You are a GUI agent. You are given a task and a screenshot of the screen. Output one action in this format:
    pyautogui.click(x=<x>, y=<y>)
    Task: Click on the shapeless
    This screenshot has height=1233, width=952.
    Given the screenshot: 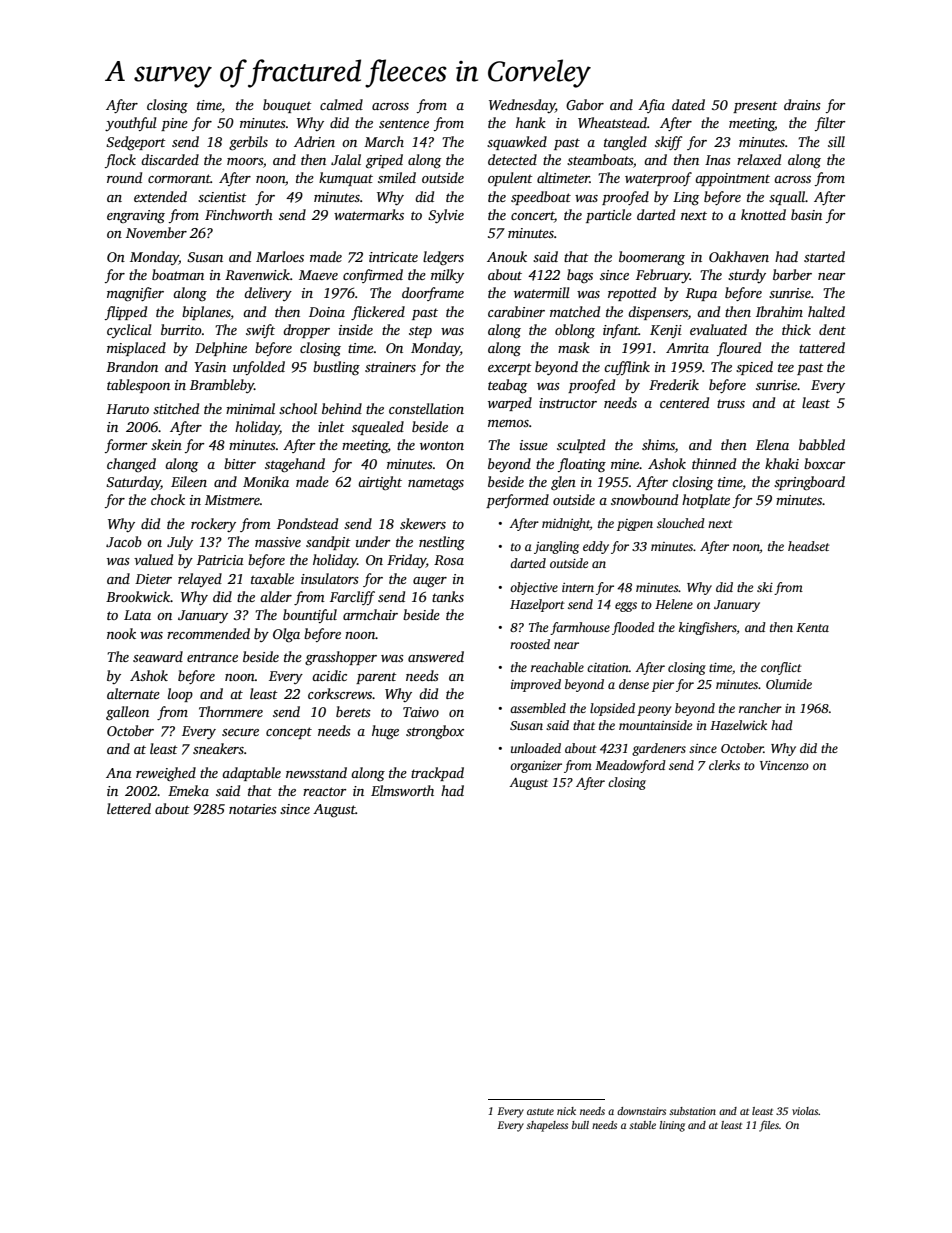 What is the action you would take?
    pyautogui.click(x=547, y=1126)
